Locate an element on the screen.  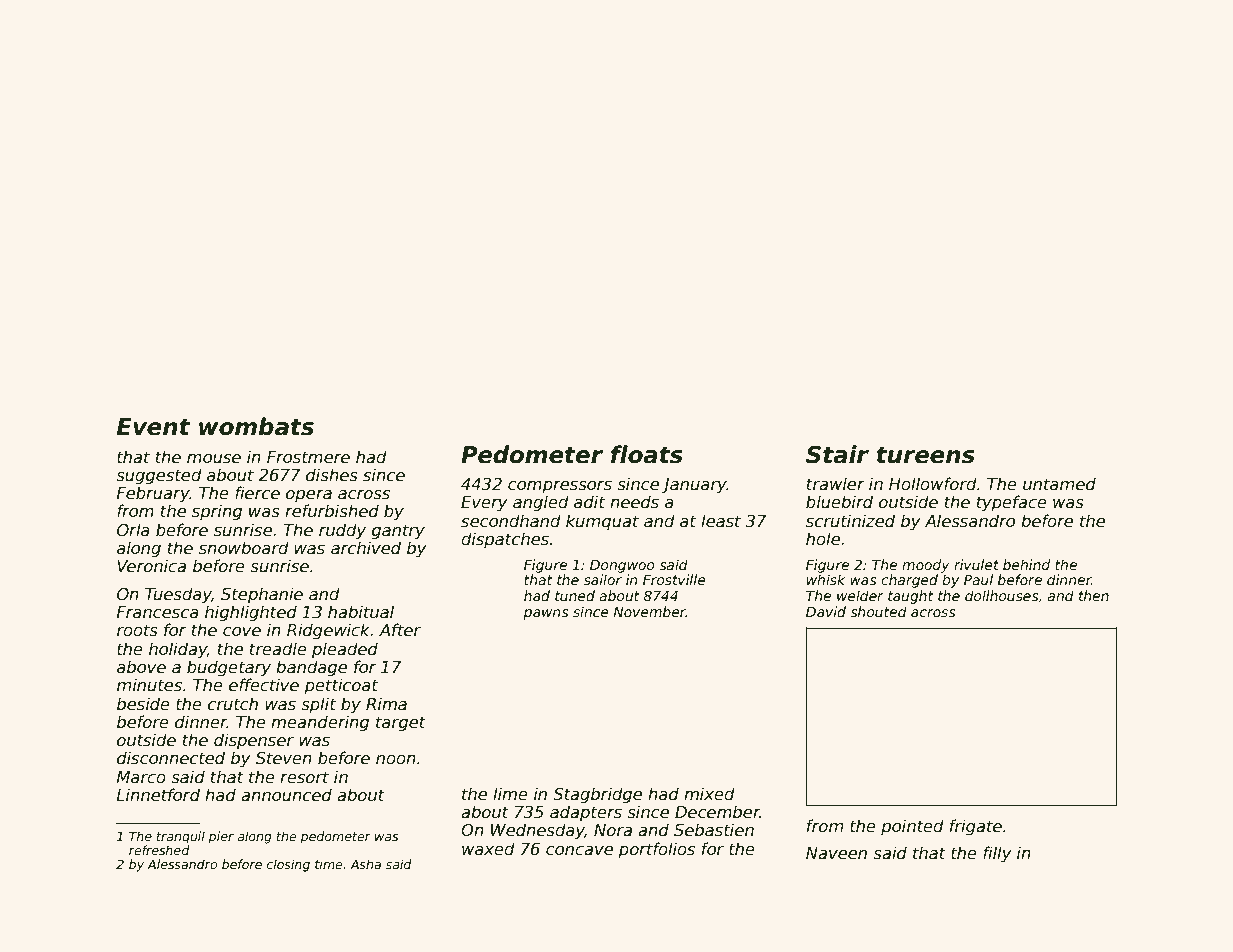
closing is located at coordinates (288, 865).
